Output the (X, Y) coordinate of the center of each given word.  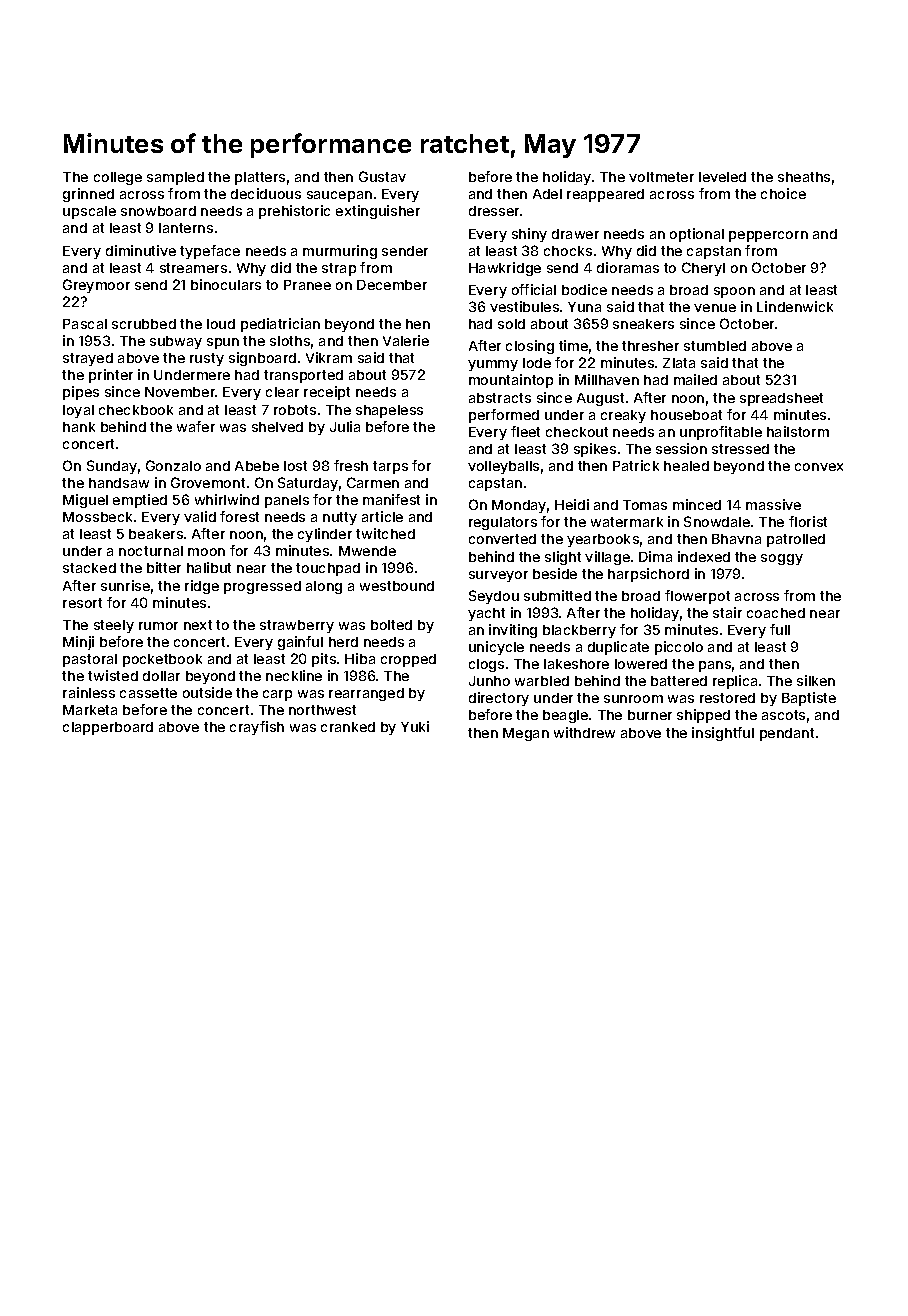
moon (206, 552)
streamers (193, 268)
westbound (397, 586)
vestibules (524, 306)
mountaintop (511, 381)
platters (260, 178)
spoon (734, 292)
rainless (89, 692)
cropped (408, 660)
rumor (158, 626)
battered (679, 681)
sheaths (804, 177)
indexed (704, 556)
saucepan (339, 196)
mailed (695, 379)
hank (79, 427)
